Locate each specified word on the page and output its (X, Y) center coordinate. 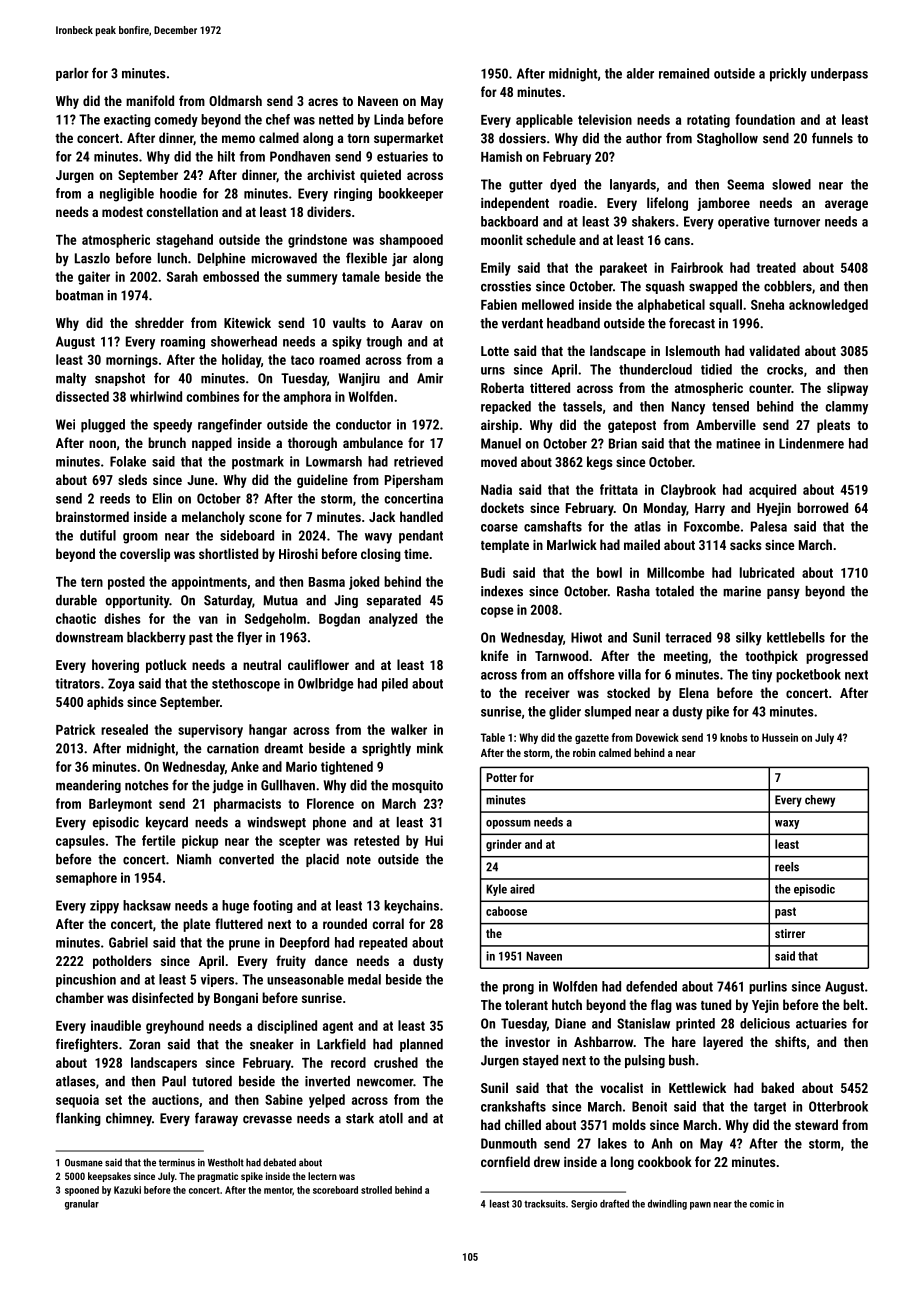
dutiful (98, 535)
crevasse (267, 1120)
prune (244, 945)
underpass (839, 74)
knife (494, 655)
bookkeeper (411, 194)
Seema (745, 184)
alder (640, 73)
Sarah (182, 276)
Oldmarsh (235, 100)
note (359, 860)
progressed (837, 657)
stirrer (790, 933)
